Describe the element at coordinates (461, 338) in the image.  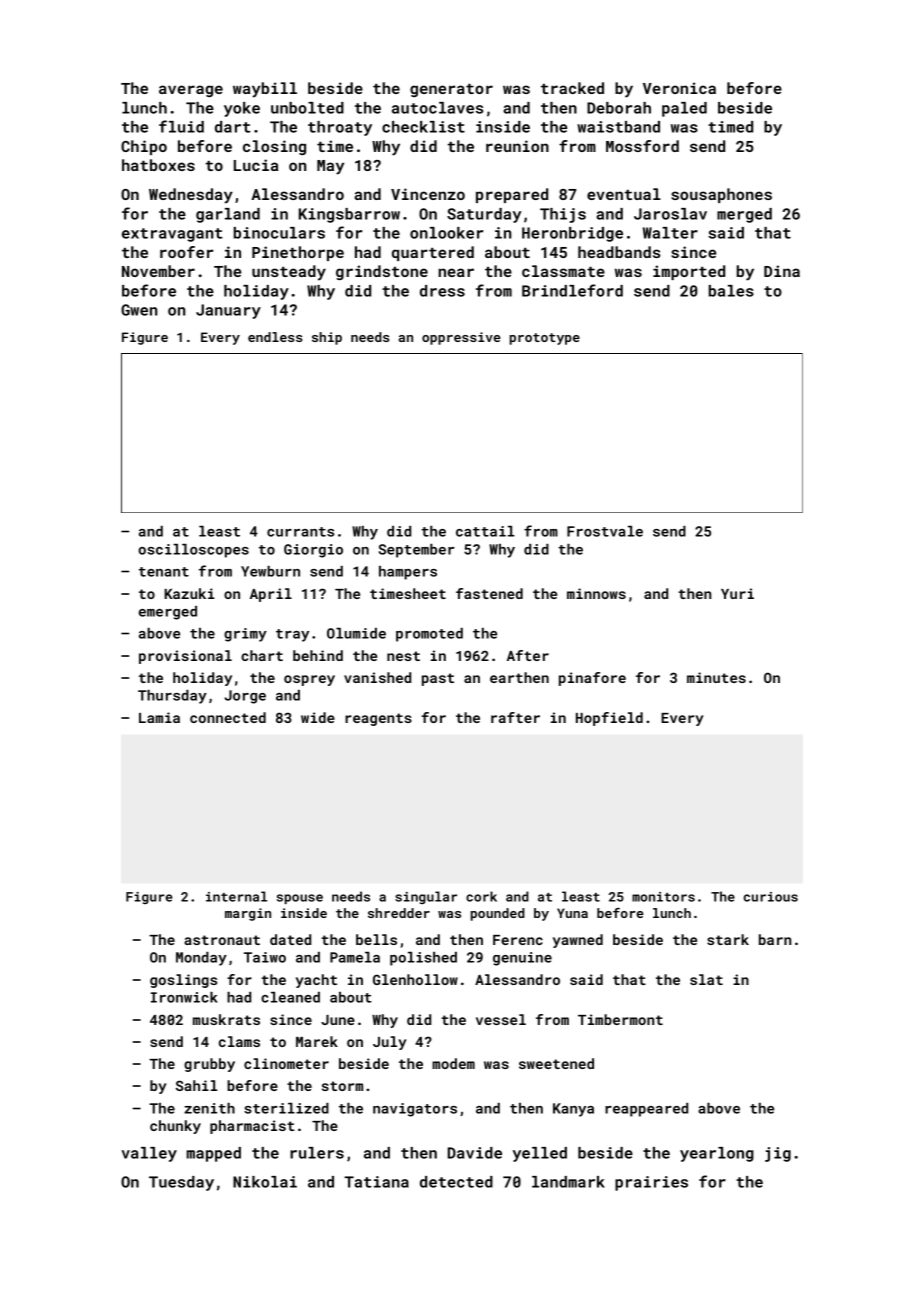
I see `oppressive` at that location.
